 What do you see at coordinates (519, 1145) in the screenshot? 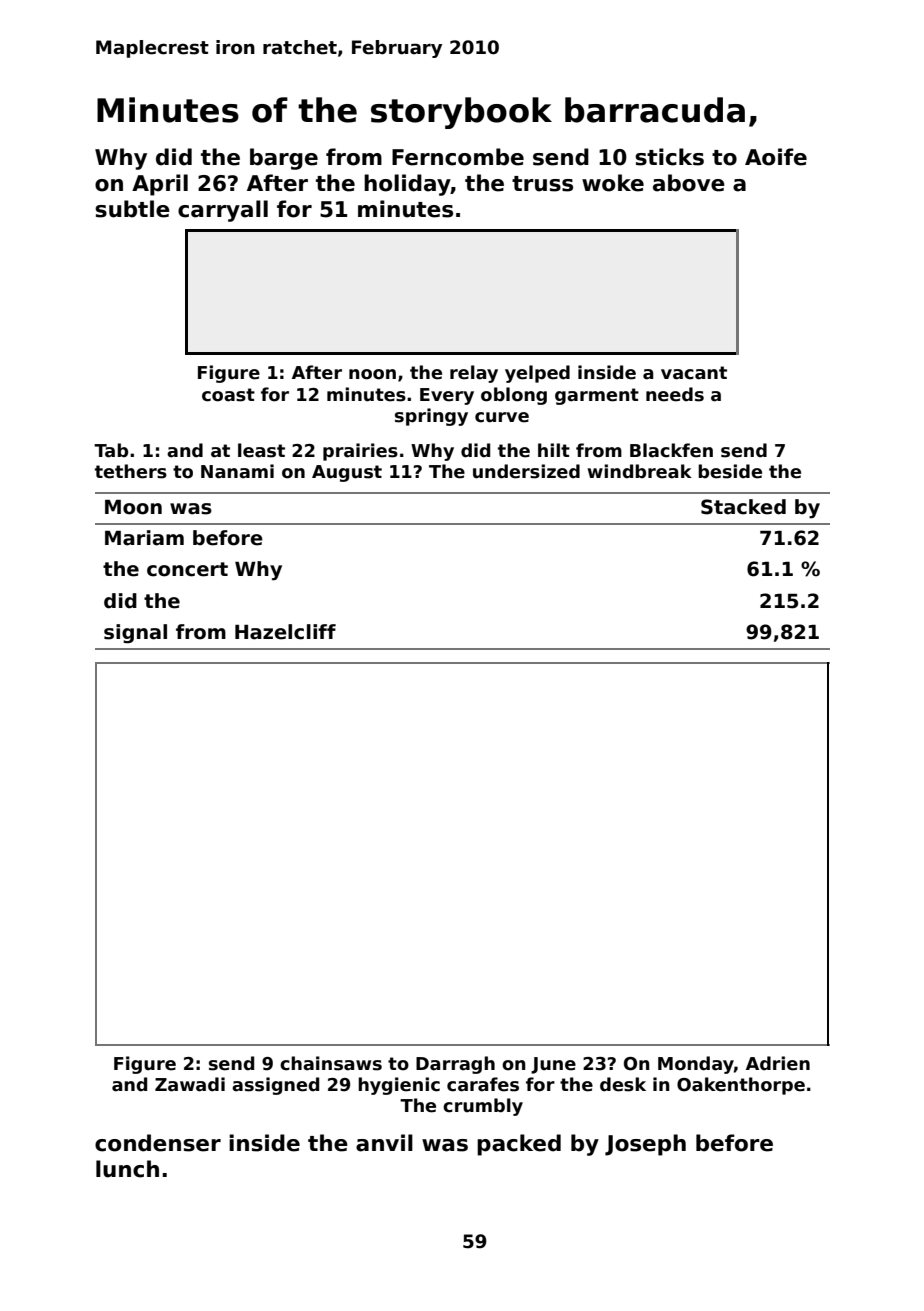
I see `packed` at bounding box center [519, 1145].
